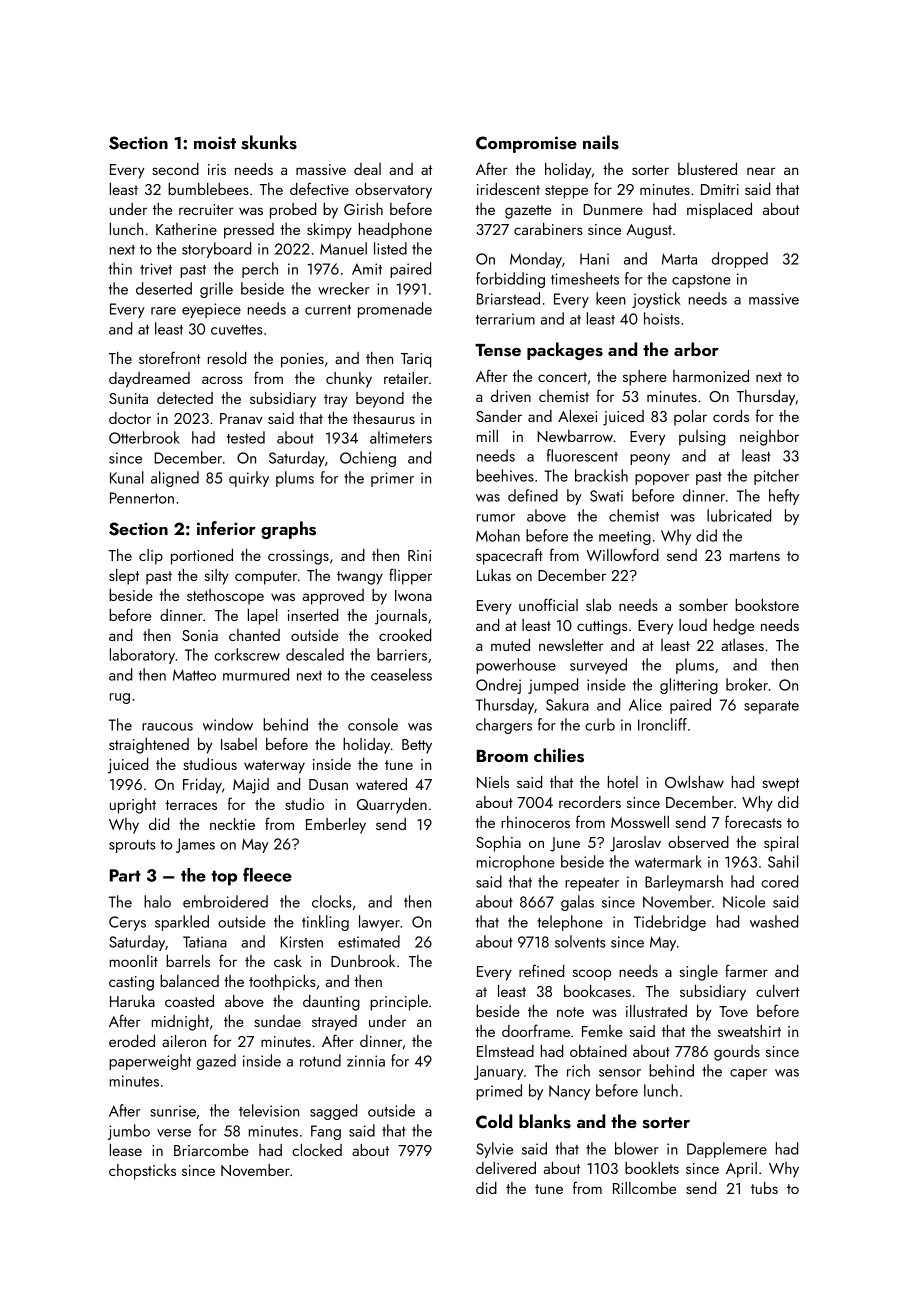 This document has width=908, height=1316. I want to click on Tariq, so click(416, 360).
